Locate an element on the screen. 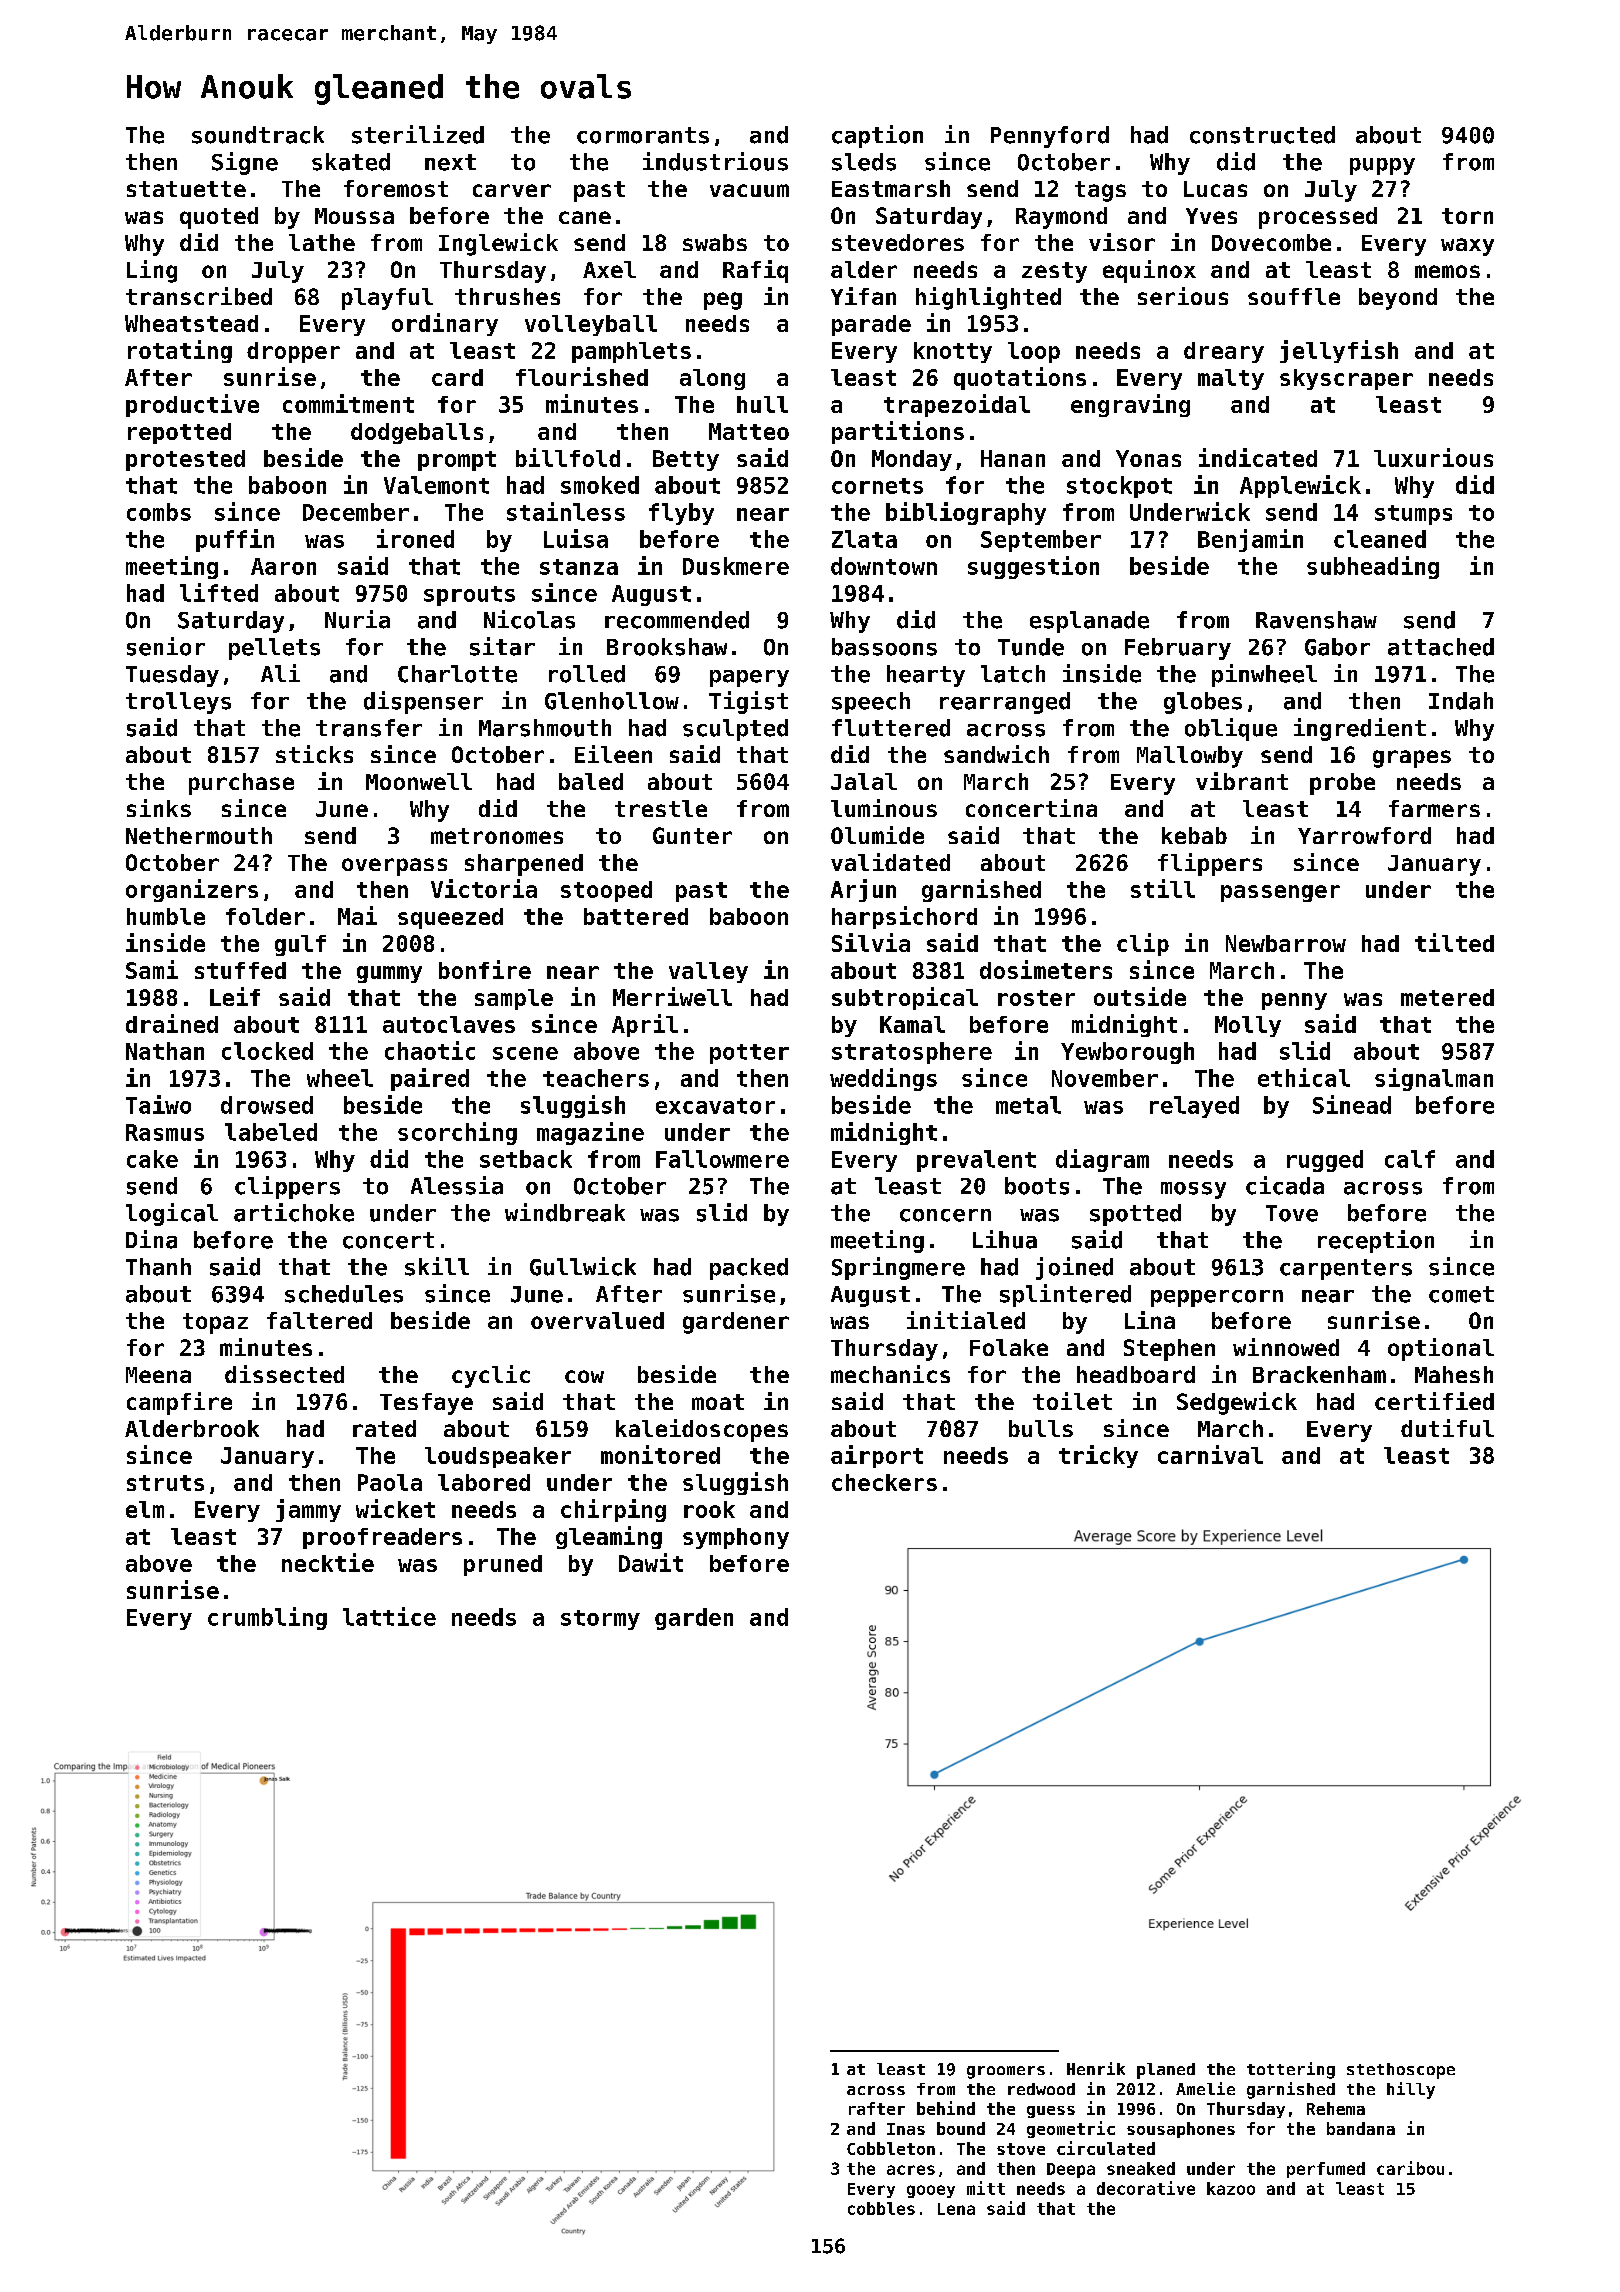  cake is located at coordinates (152, 1159).
